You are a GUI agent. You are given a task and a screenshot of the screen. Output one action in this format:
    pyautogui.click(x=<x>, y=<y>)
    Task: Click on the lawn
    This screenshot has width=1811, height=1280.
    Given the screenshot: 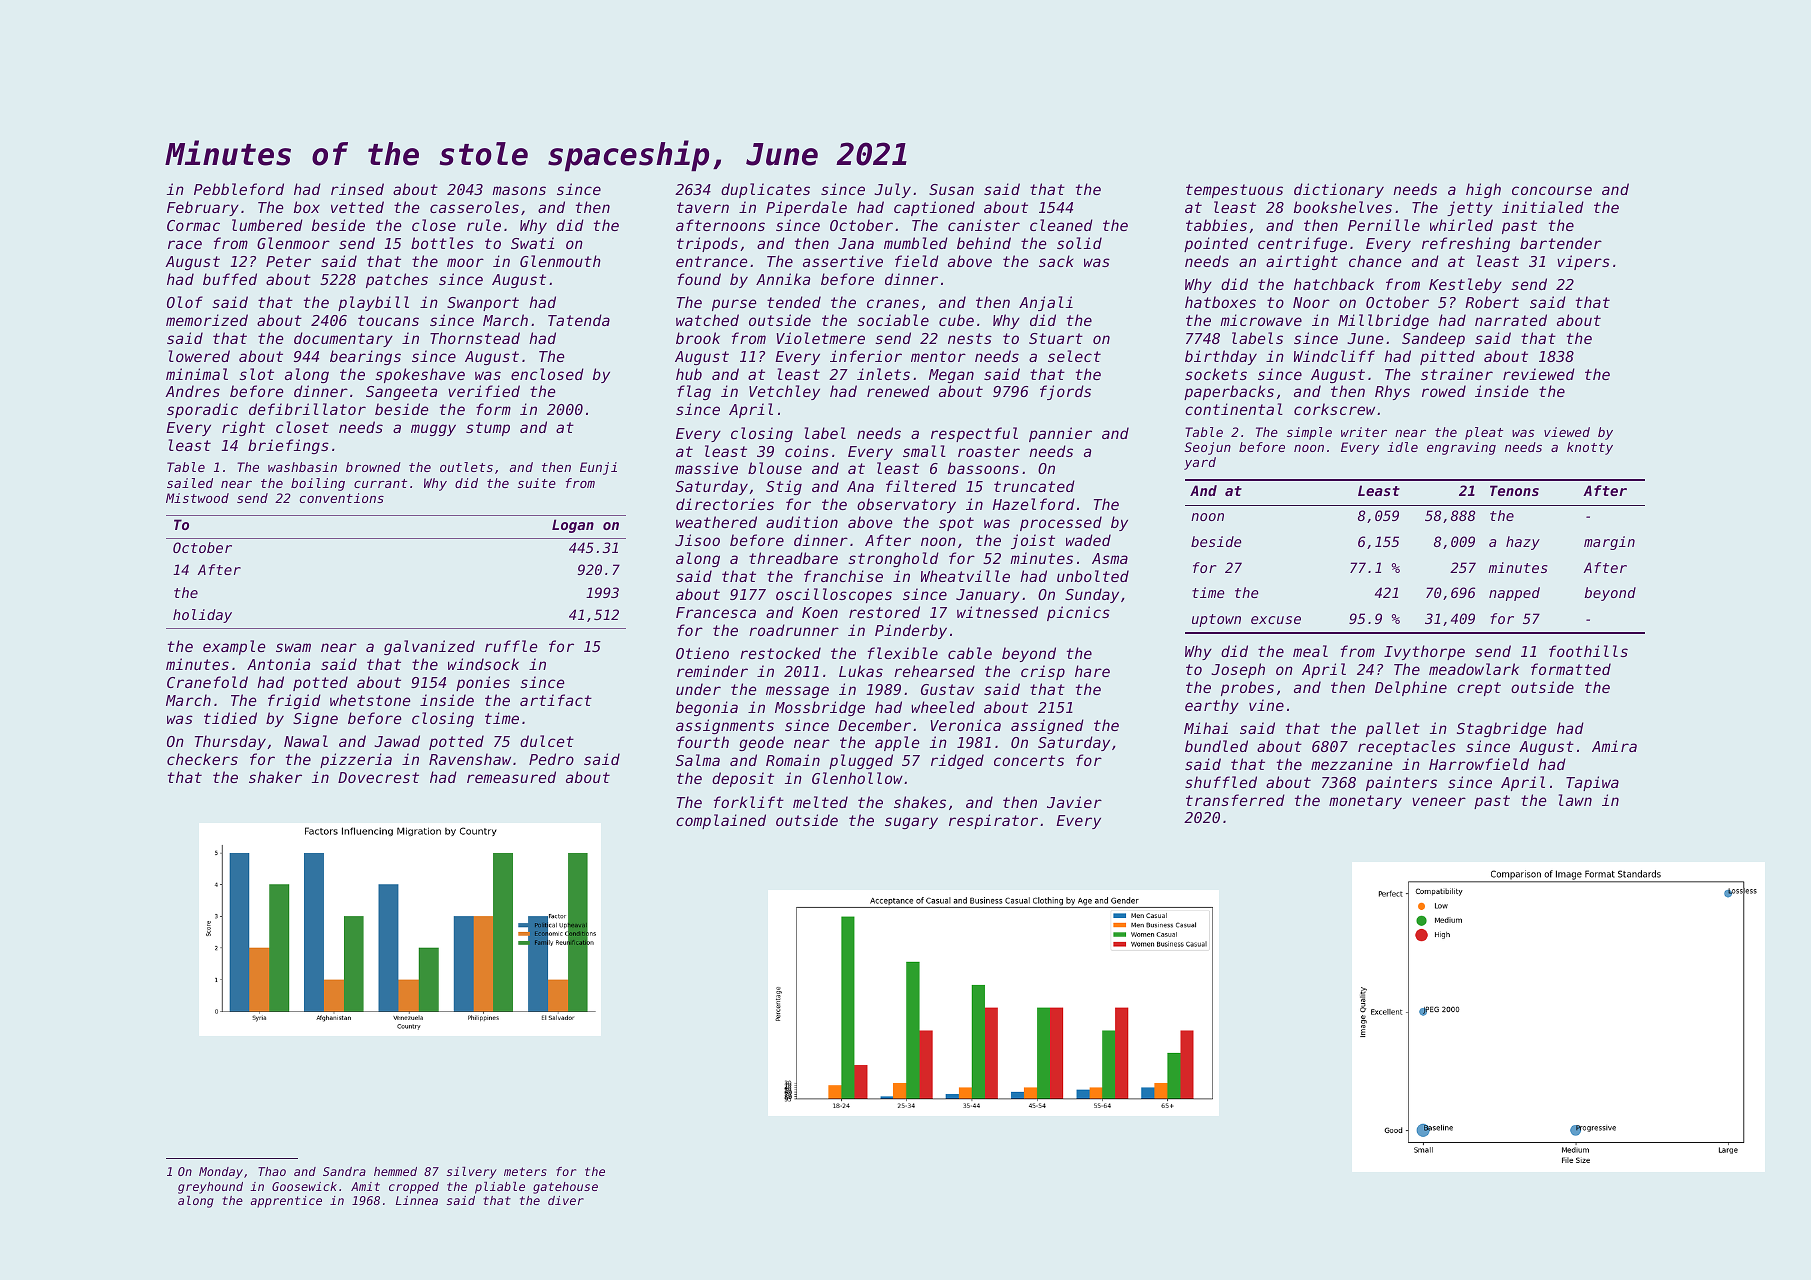 What is the action you would take?
    pyautogui.click(x=1575, y=800)
